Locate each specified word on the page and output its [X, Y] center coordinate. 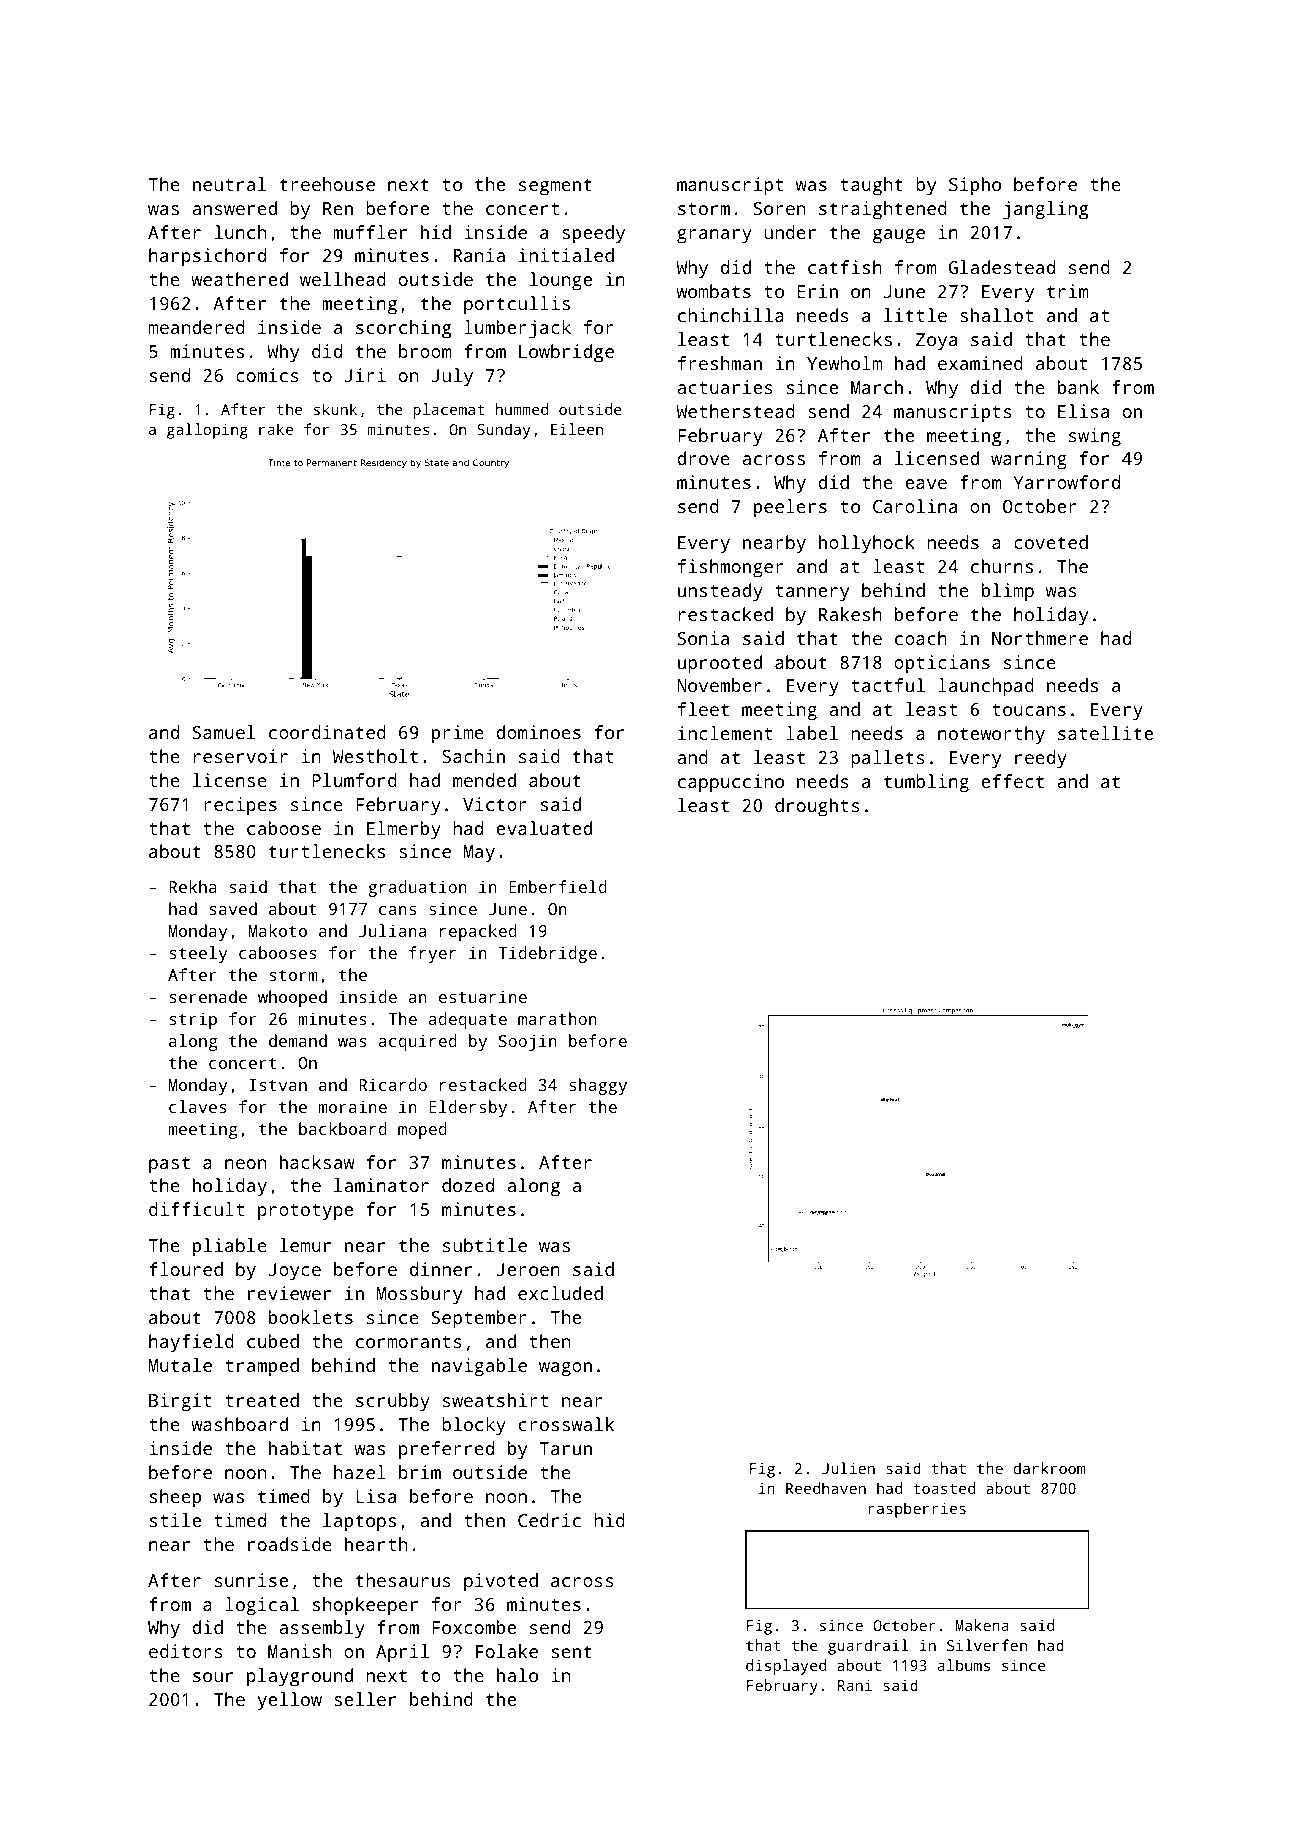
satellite [1105, 733]
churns [1002, 566]
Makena [982, 1625]
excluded [560, 1293]
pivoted [501, 1582]
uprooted [720, 664]
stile [175, 1520]
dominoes [538, 732]
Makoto [278, 930]
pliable [230, 1247]
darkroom [1049, 1468]
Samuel [223, 732]
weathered [239, 279]
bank [1078, 387]
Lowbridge [566, 353]
